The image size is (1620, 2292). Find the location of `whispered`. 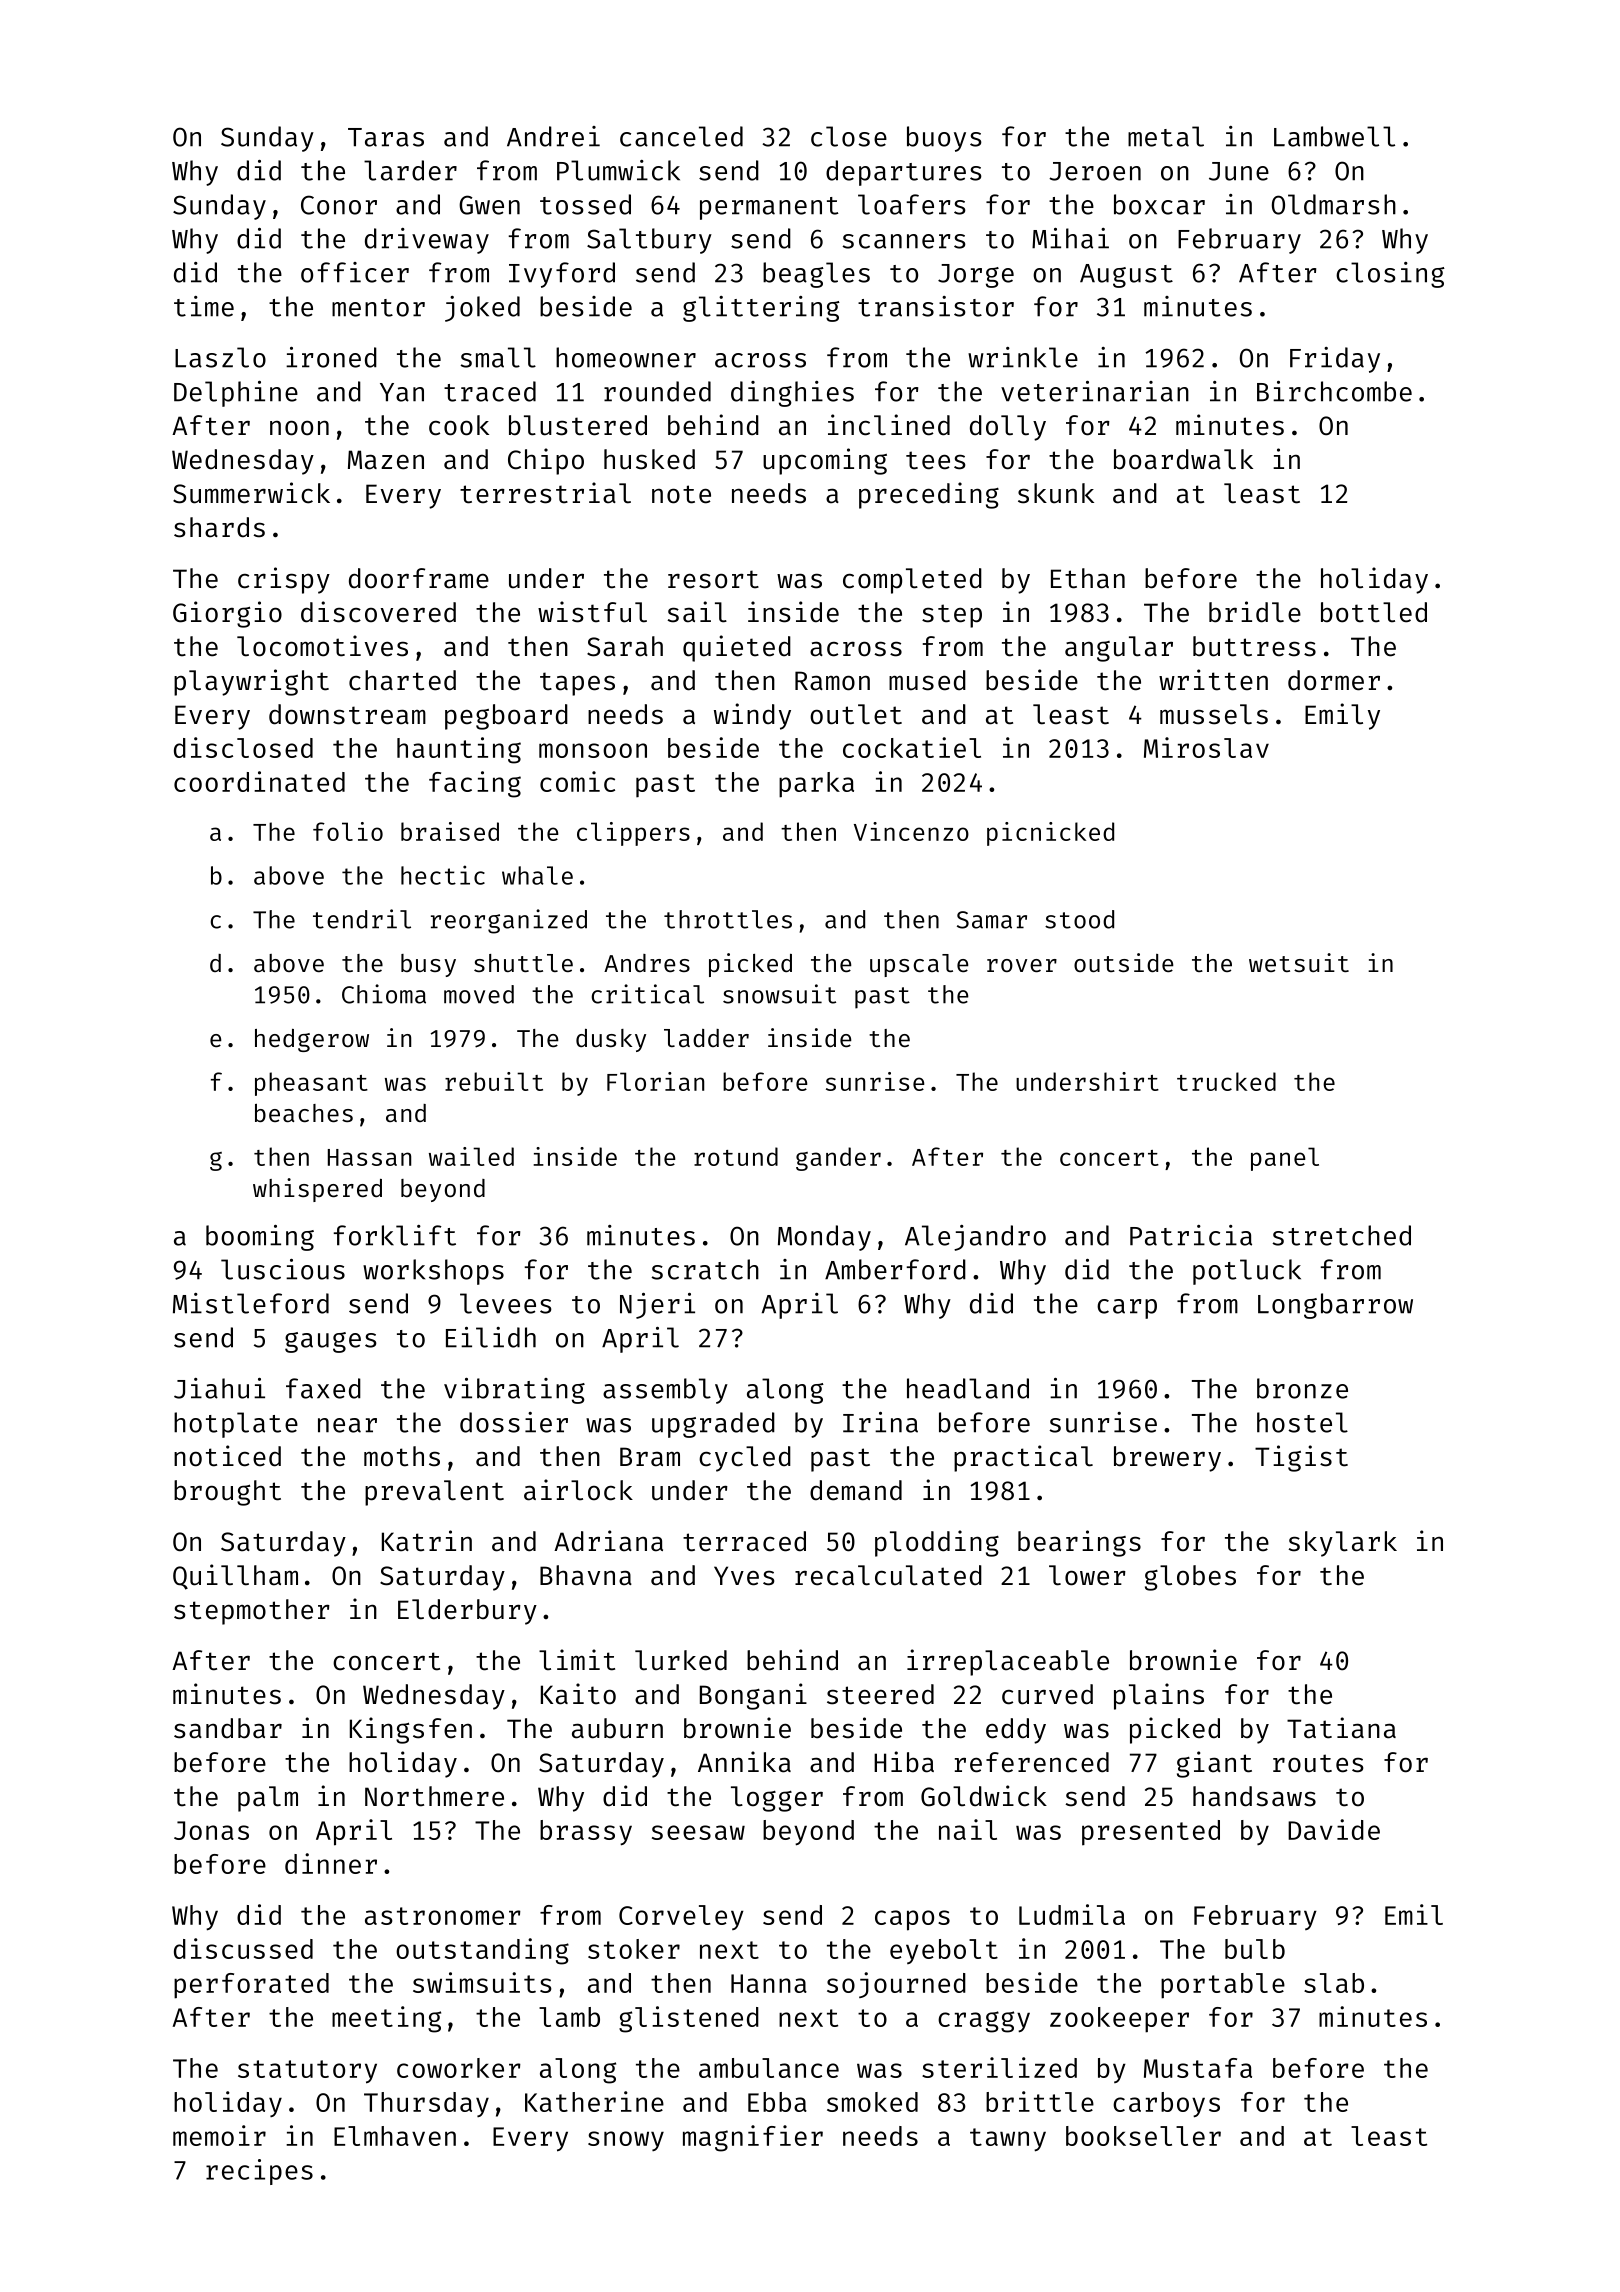

whispered is located at coordinates (317, 1190).
